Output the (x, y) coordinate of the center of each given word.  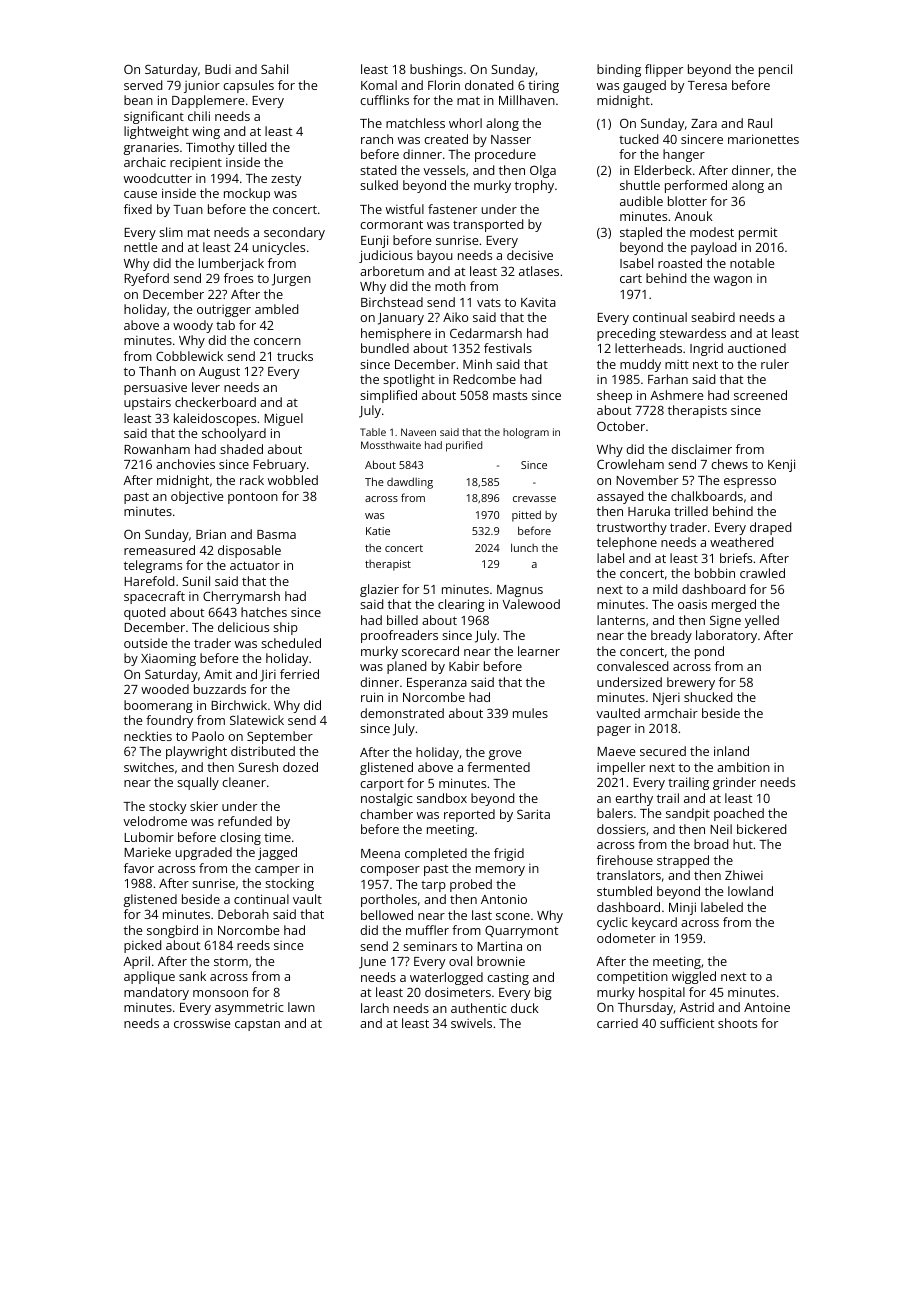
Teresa (707, 85)
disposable (249, 551)
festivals (508, 348)
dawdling (410, 483)
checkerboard (215, 402)
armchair (671, 713)
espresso (750, 483)
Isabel (636, 263)
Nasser (511, 139)
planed (406, 667)
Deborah (243, 914)
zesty (286, 180)
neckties (148, 736)
